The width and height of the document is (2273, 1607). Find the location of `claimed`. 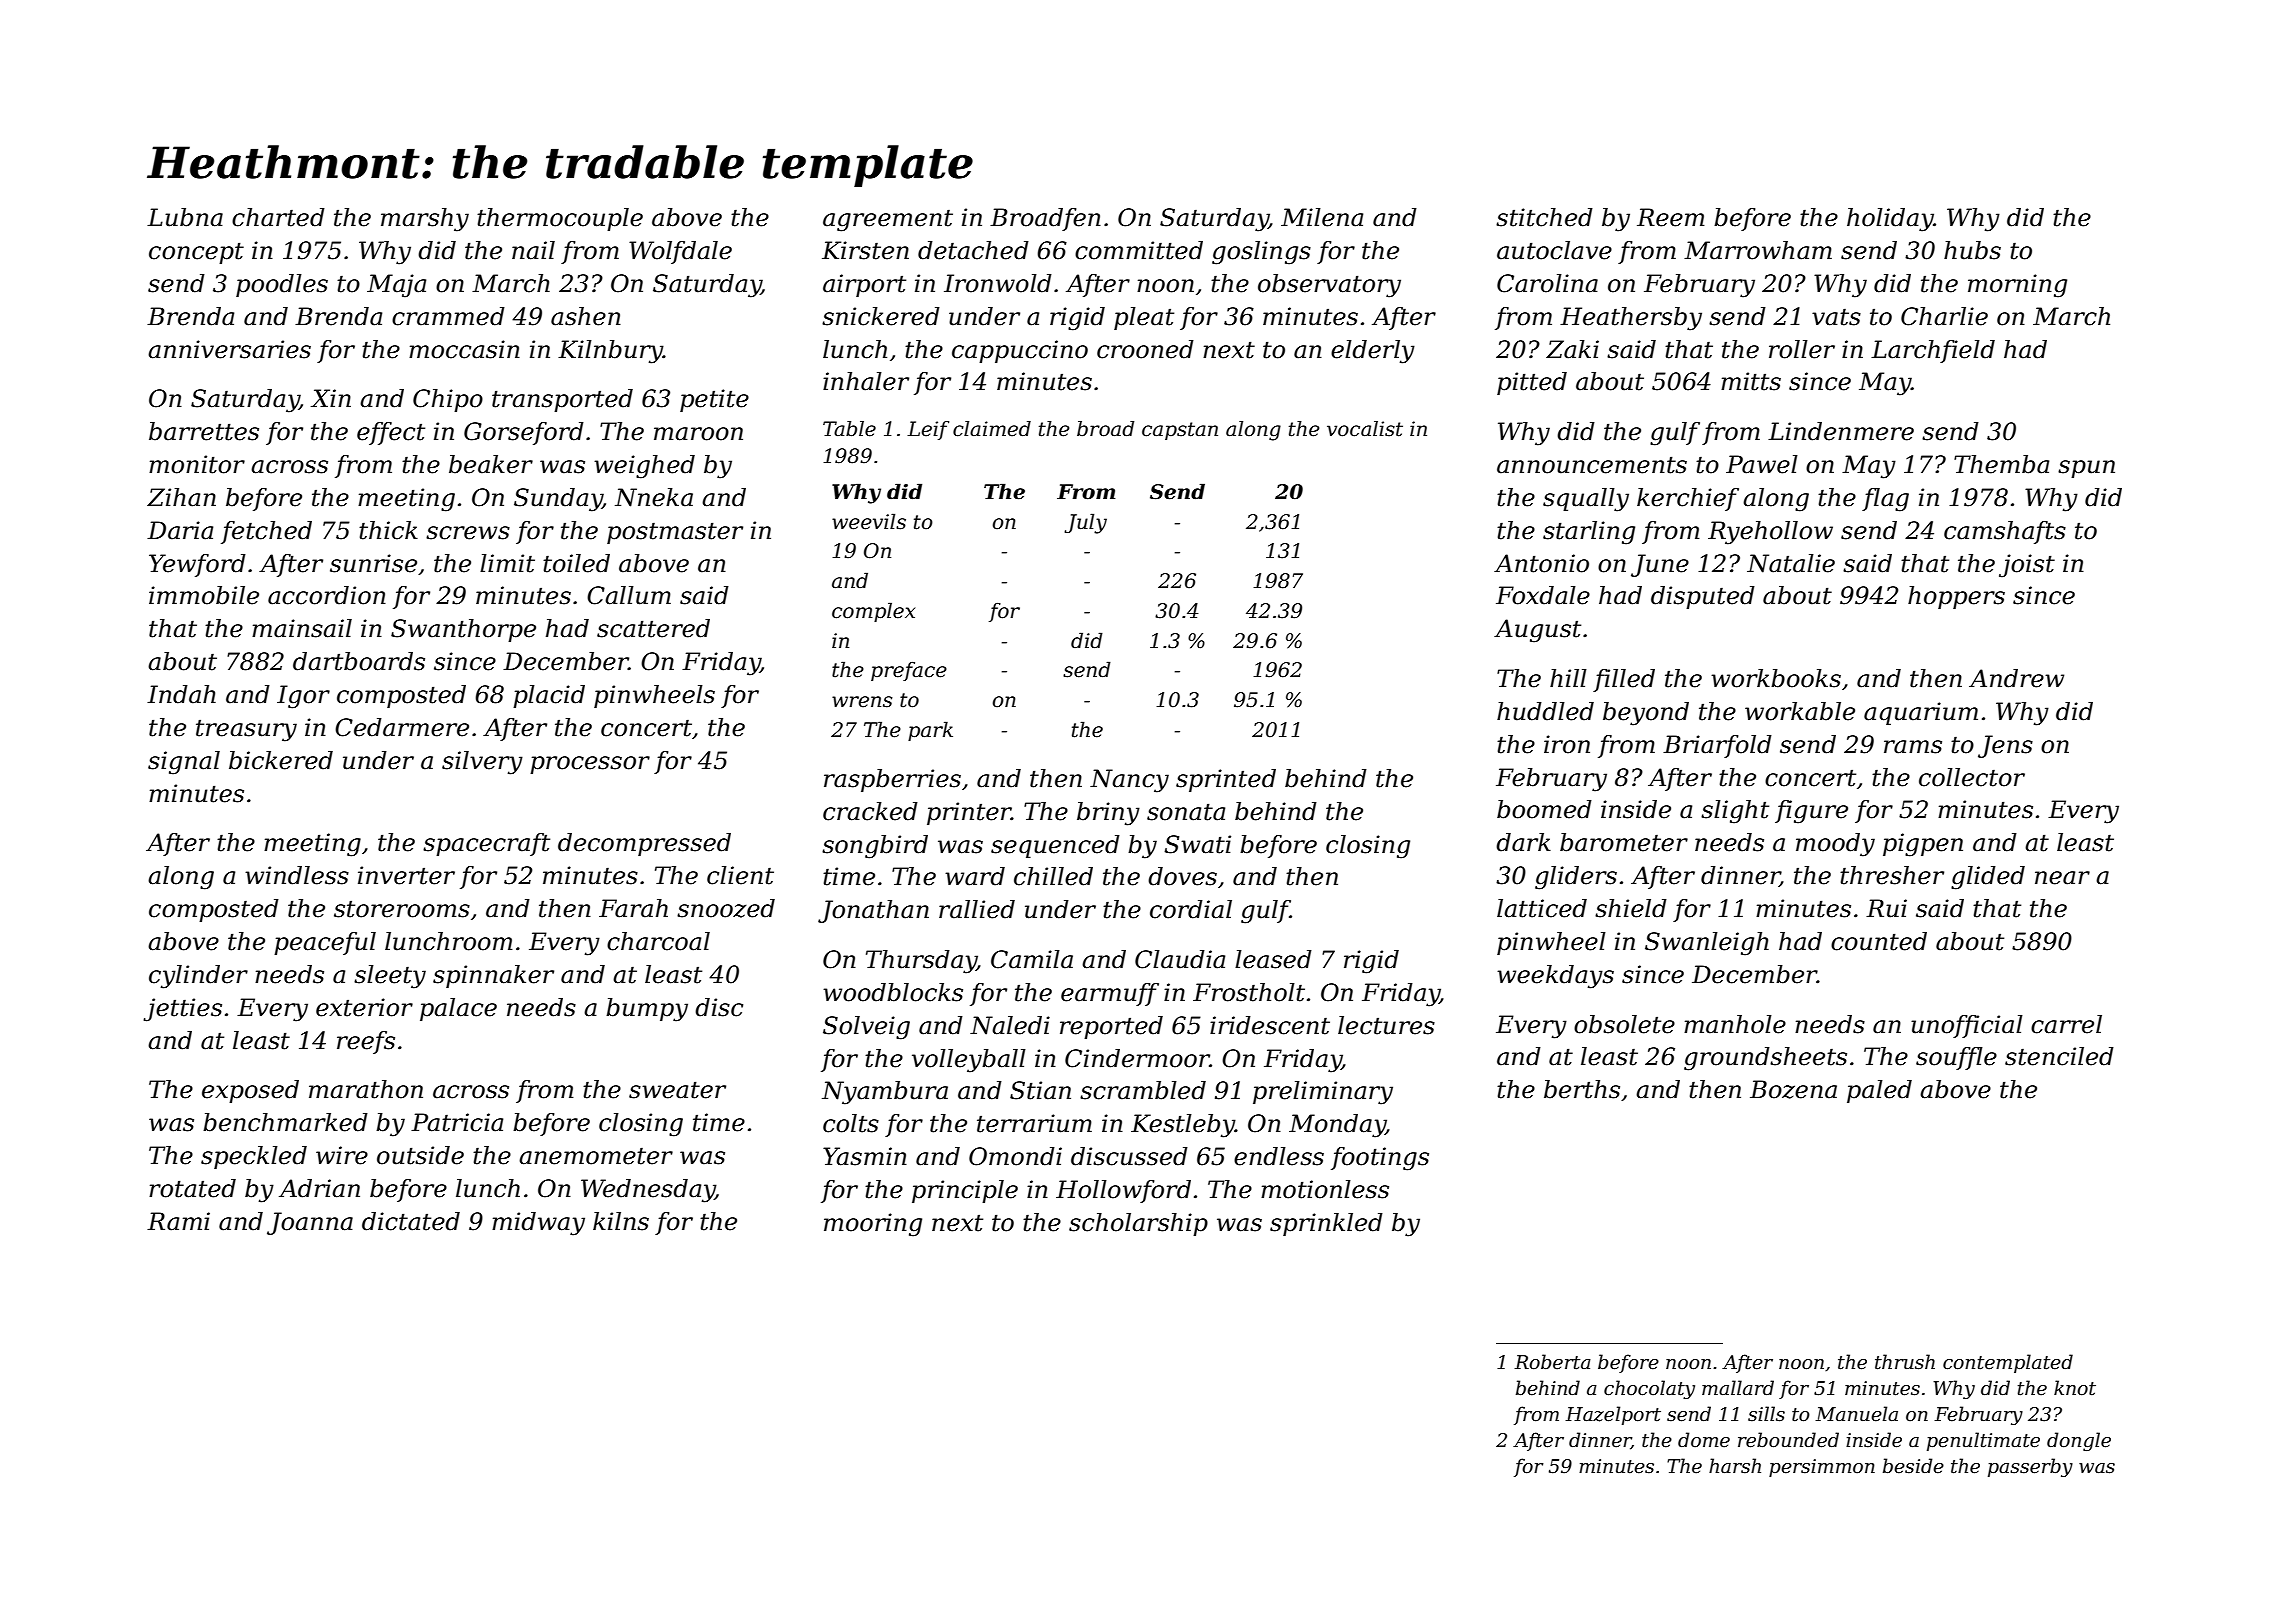

claimed is located at coordinates (992, 429).
